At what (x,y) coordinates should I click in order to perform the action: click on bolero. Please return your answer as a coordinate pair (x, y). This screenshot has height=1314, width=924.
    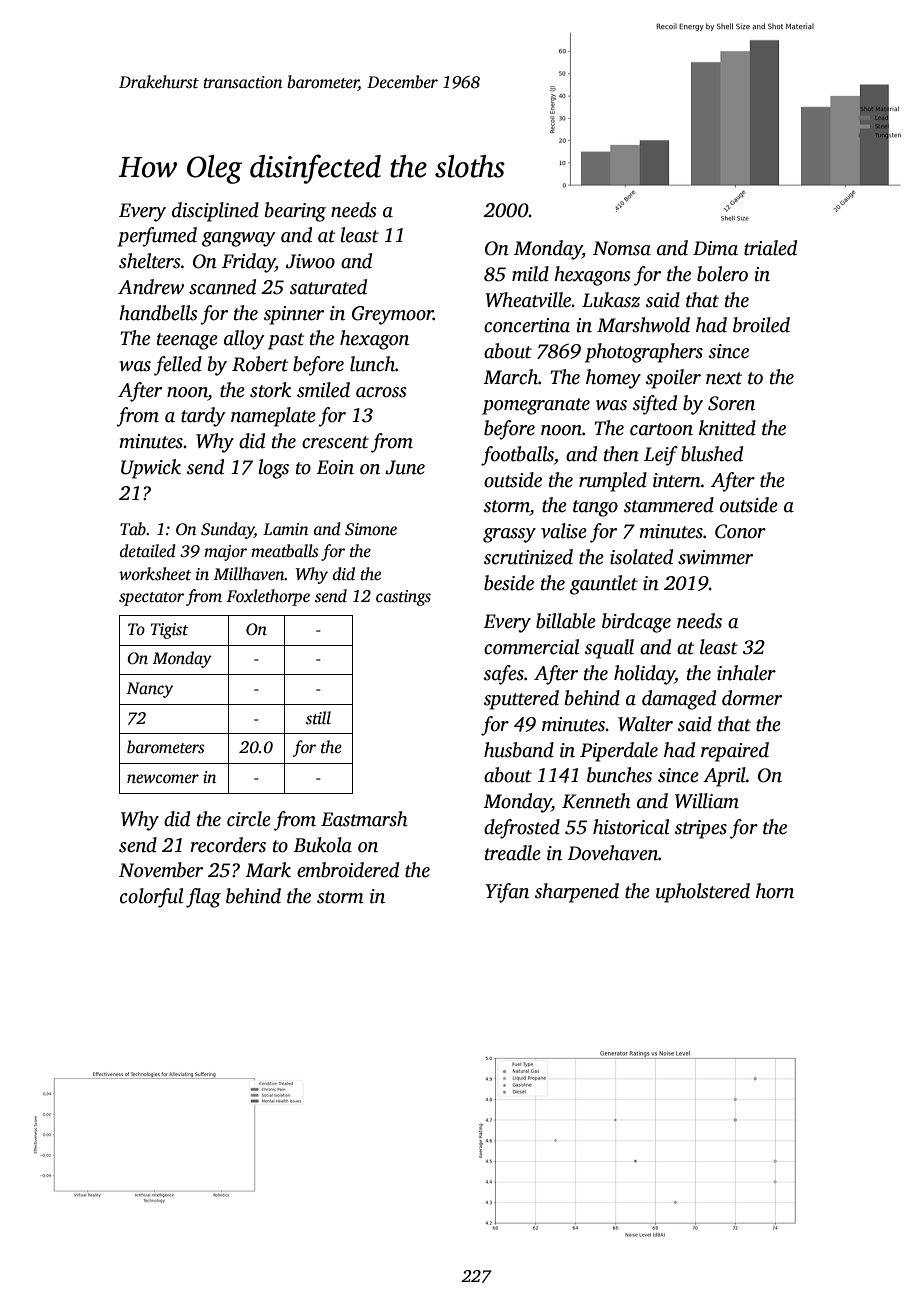
    Looking at the image, I should click on (722, 274).
